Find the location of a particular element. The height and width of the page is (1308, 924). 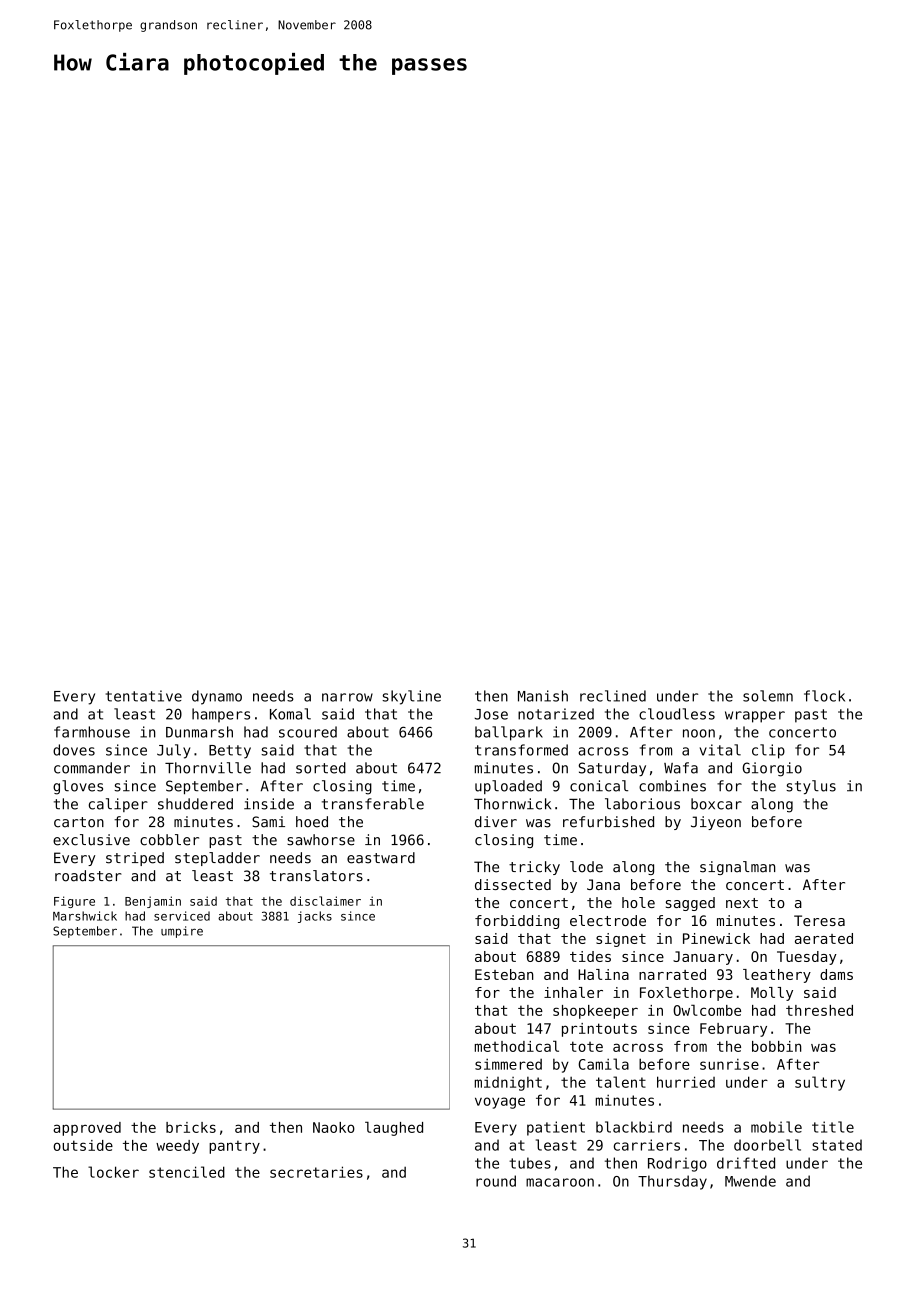

roadster is located at coordinates (88, 876).
